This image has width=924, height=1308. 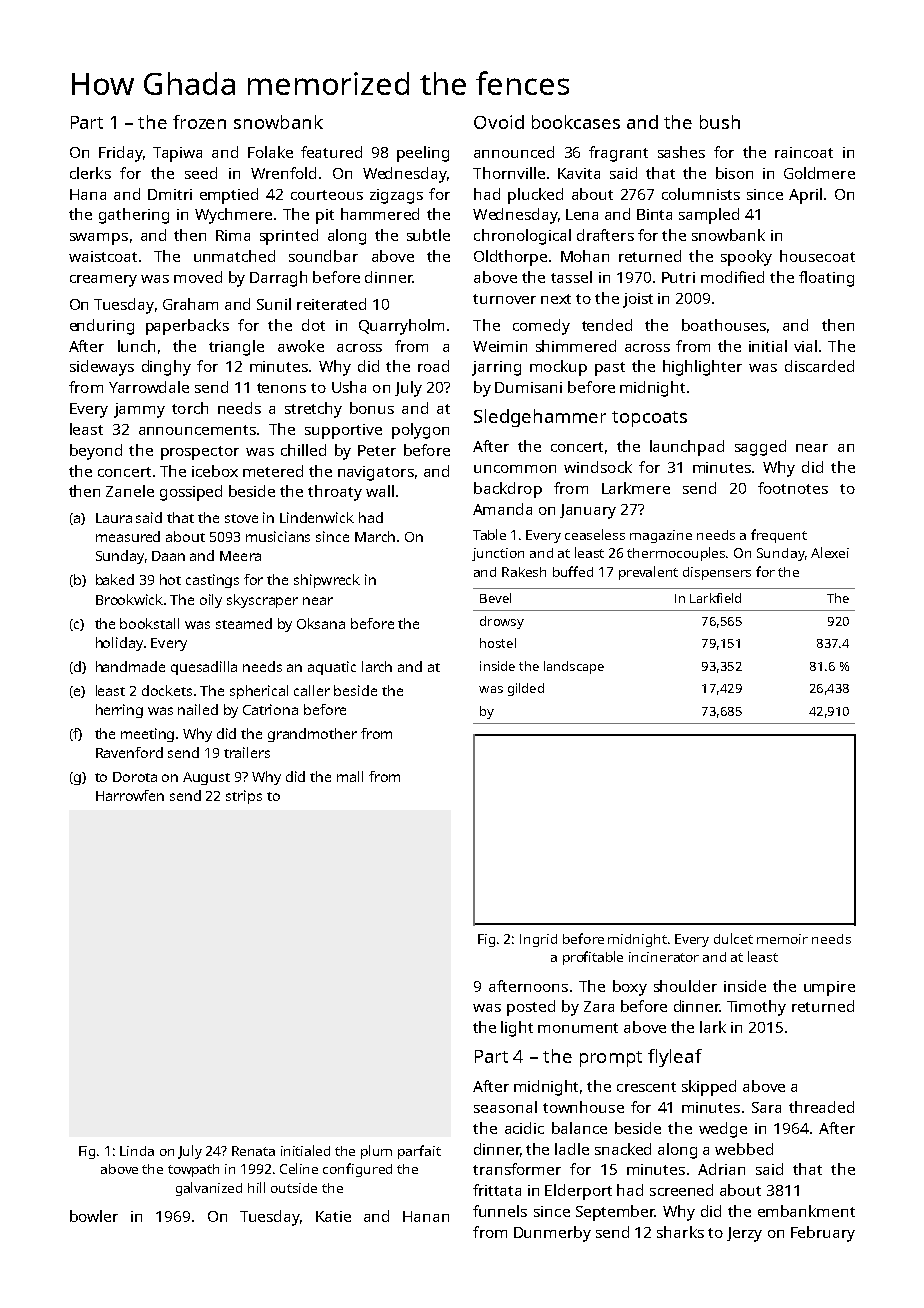 What do you see at coordinates (782, 939) in the image?
I see `memoir` at bounding box center [782, 939].
